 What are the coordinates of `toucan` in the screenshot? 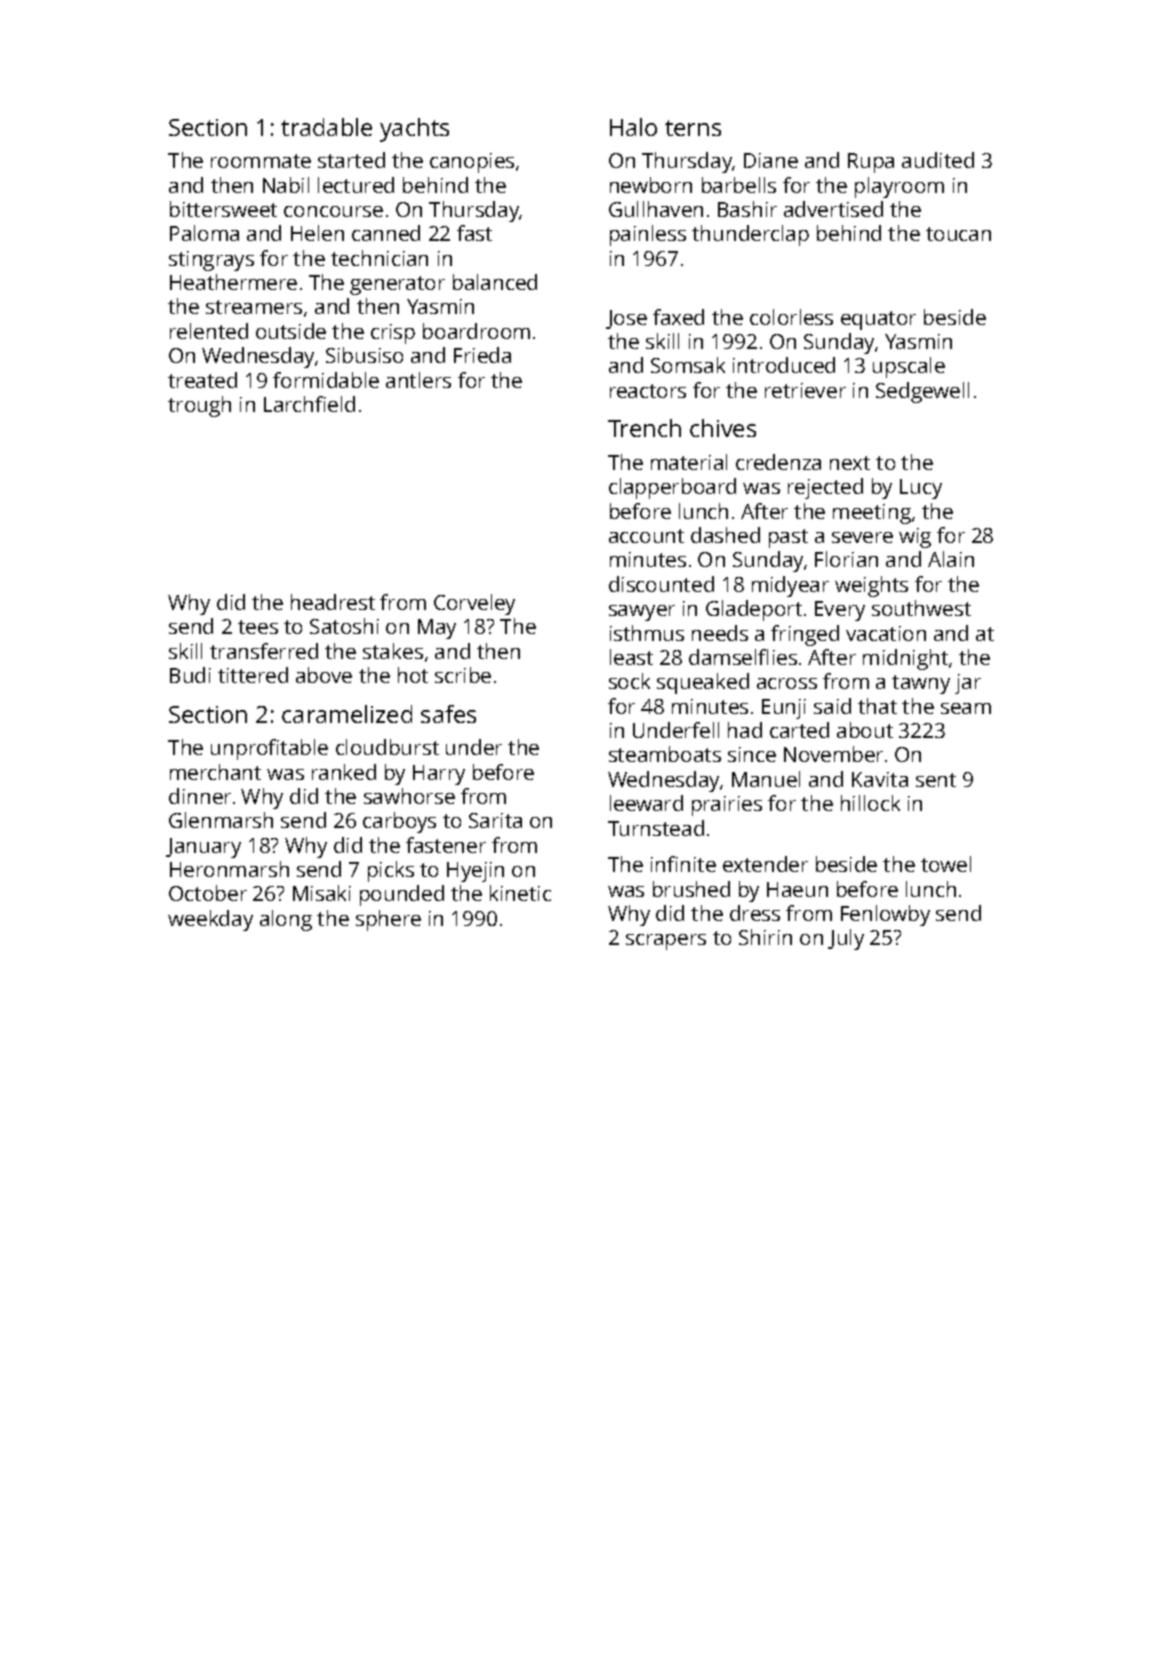 It's located at (958, 234).
